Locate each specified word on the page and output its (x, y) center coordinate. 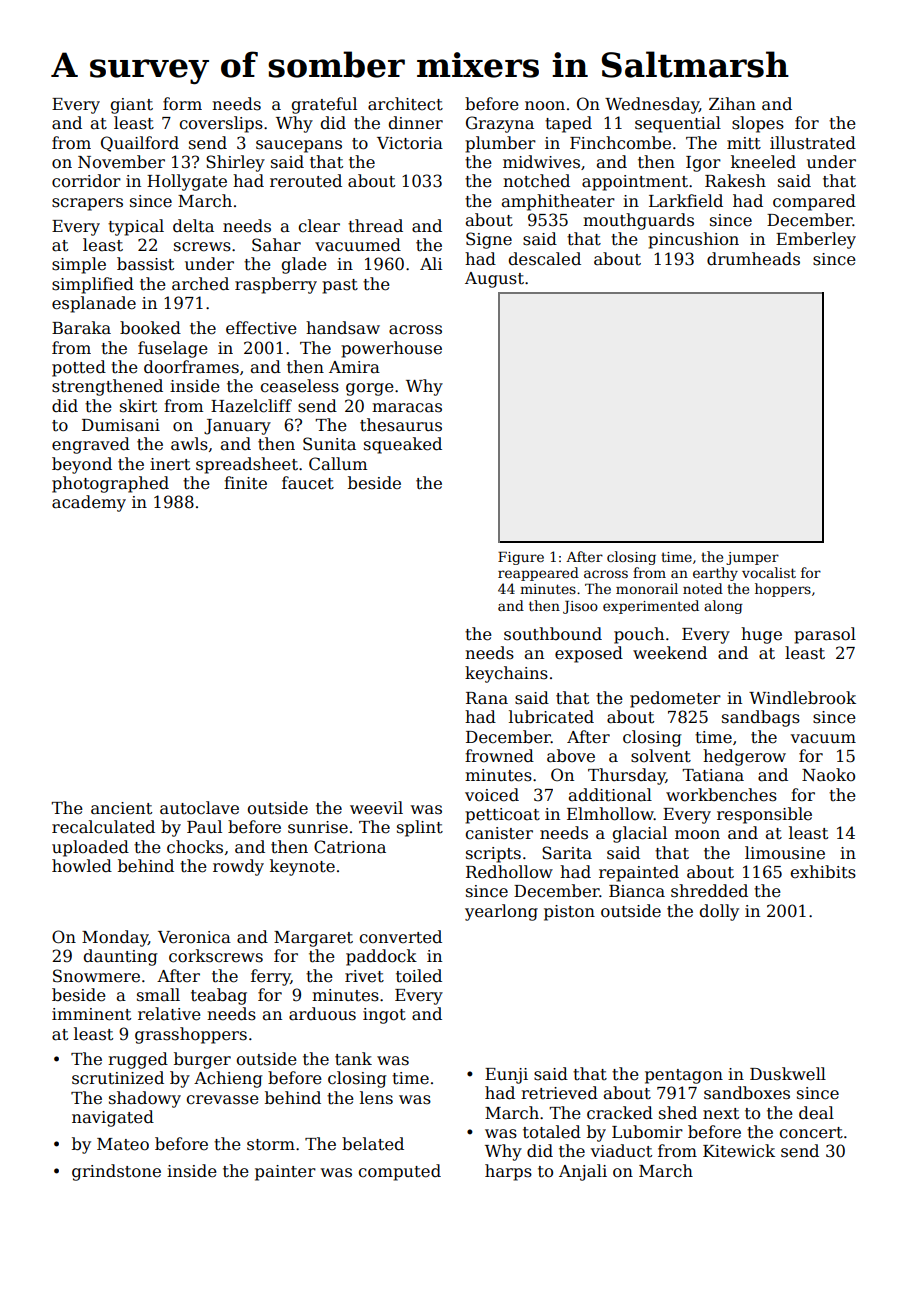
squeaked (403, 445)
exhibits (823, 872)
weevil (376, 808)
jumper (752, 558)
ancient (121, 808)
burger (202, 1060)
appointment (635, 183)
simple (79, 265)
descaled (545, 259)
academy (89, 503)
